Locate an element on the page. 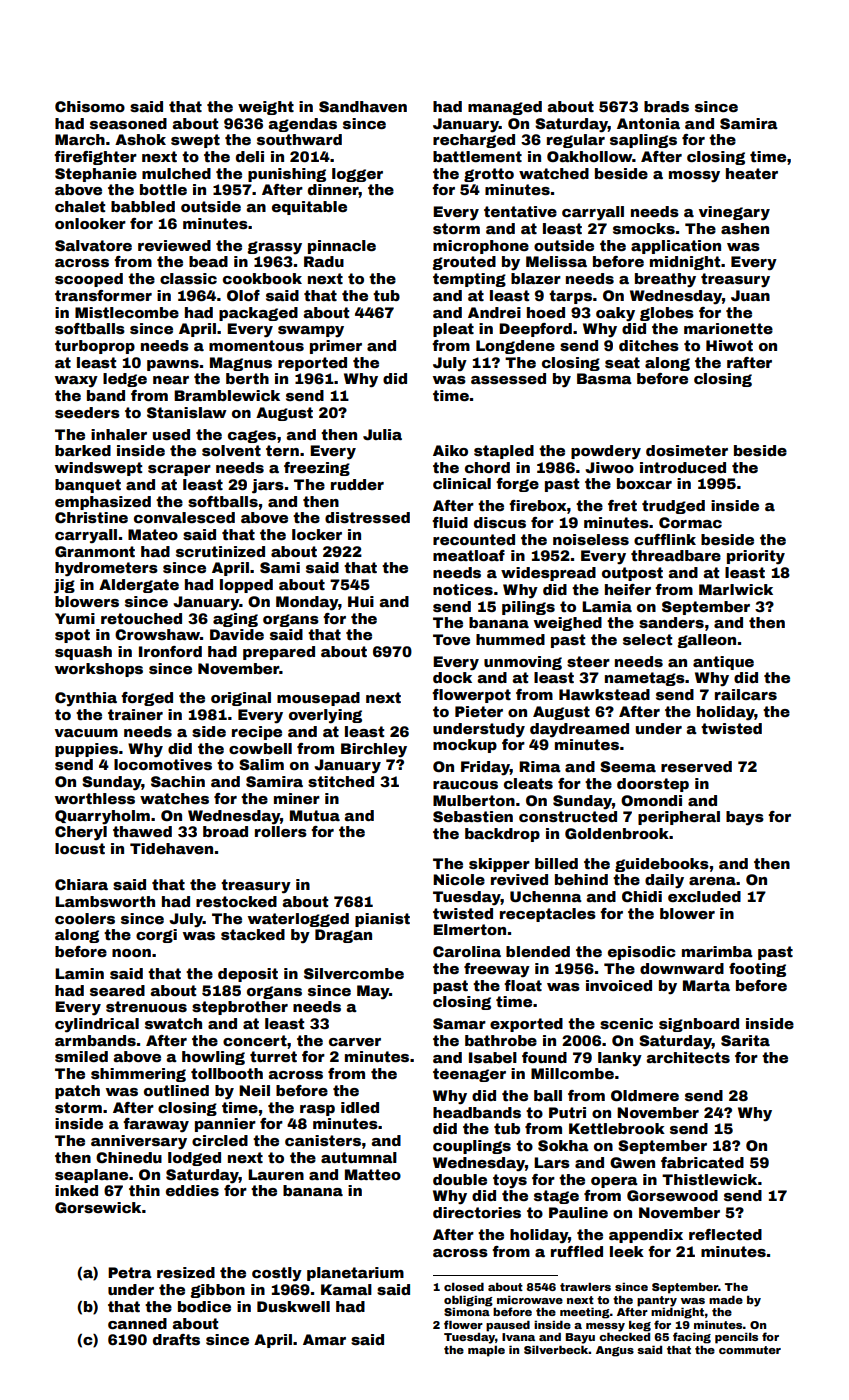 Image resolution: width=849 pixels, height=1400 pixels. peripheral is located at coordinates (679, 818).
